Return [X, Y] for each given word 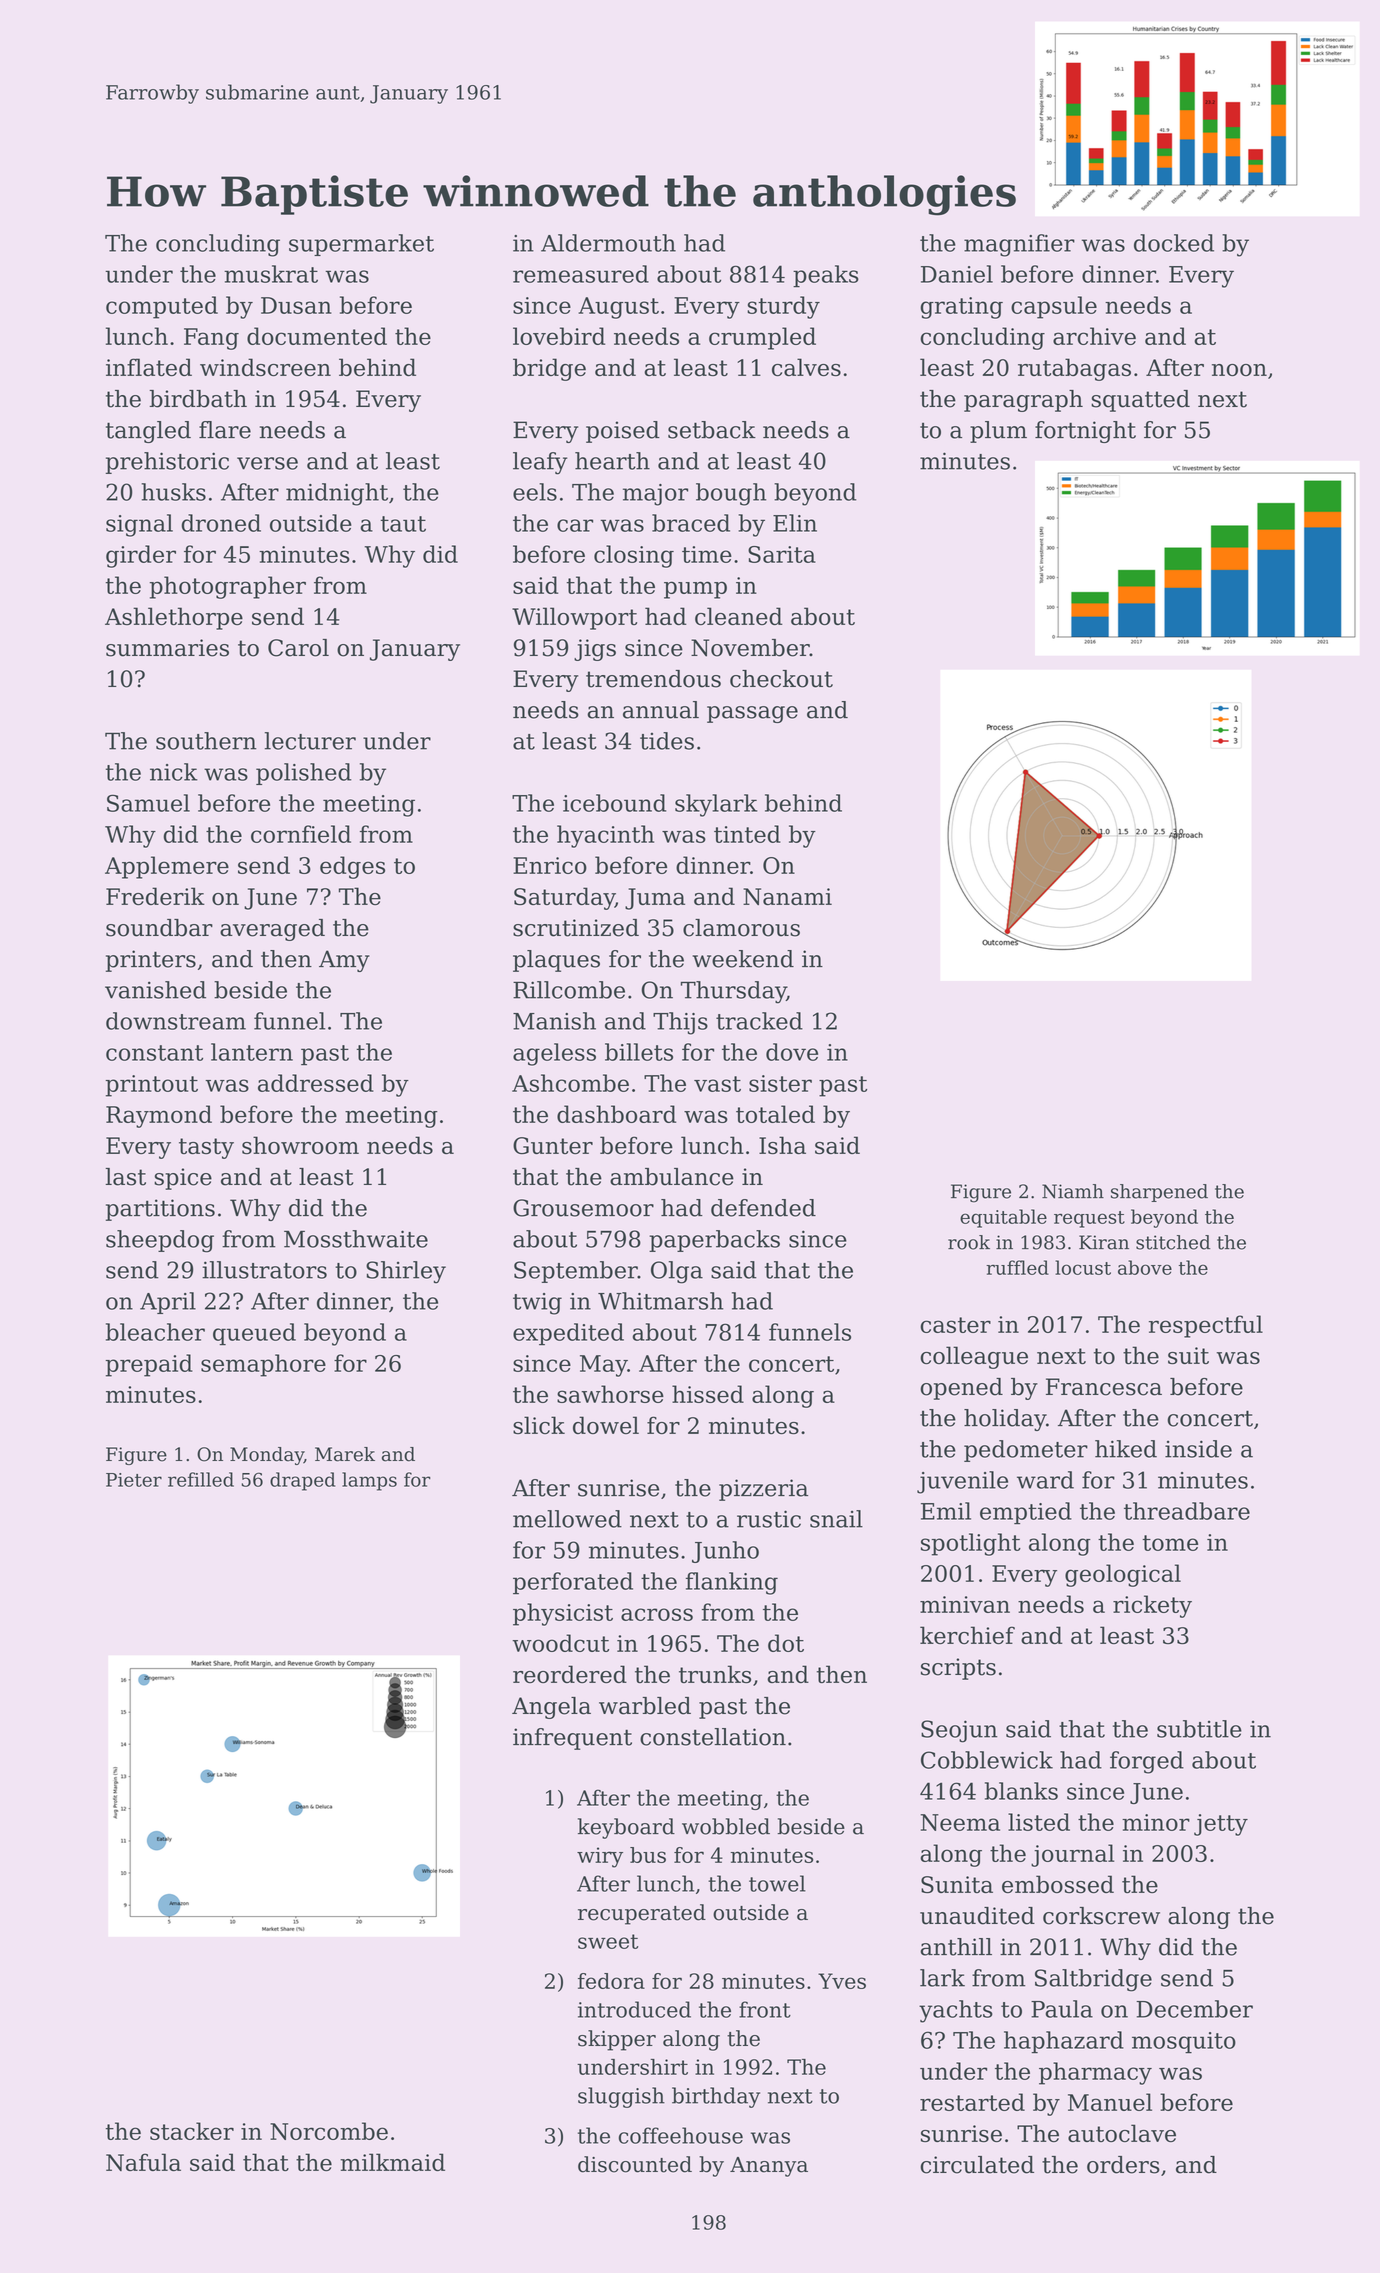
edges [352, 867]
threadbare [1187, 1511]
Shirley [406, 1272]
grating [961, 308]
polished [303, 774]
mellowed [567, 1519]
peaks [826, 276]
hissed [708, 1394]
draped [302, 1481]
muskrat [271, 274]
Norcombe [329, 2131]
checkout [781, 679]
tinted [747, 834]
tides [667, 741]
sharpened [1159, 1193]
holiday [1005, 1420]
